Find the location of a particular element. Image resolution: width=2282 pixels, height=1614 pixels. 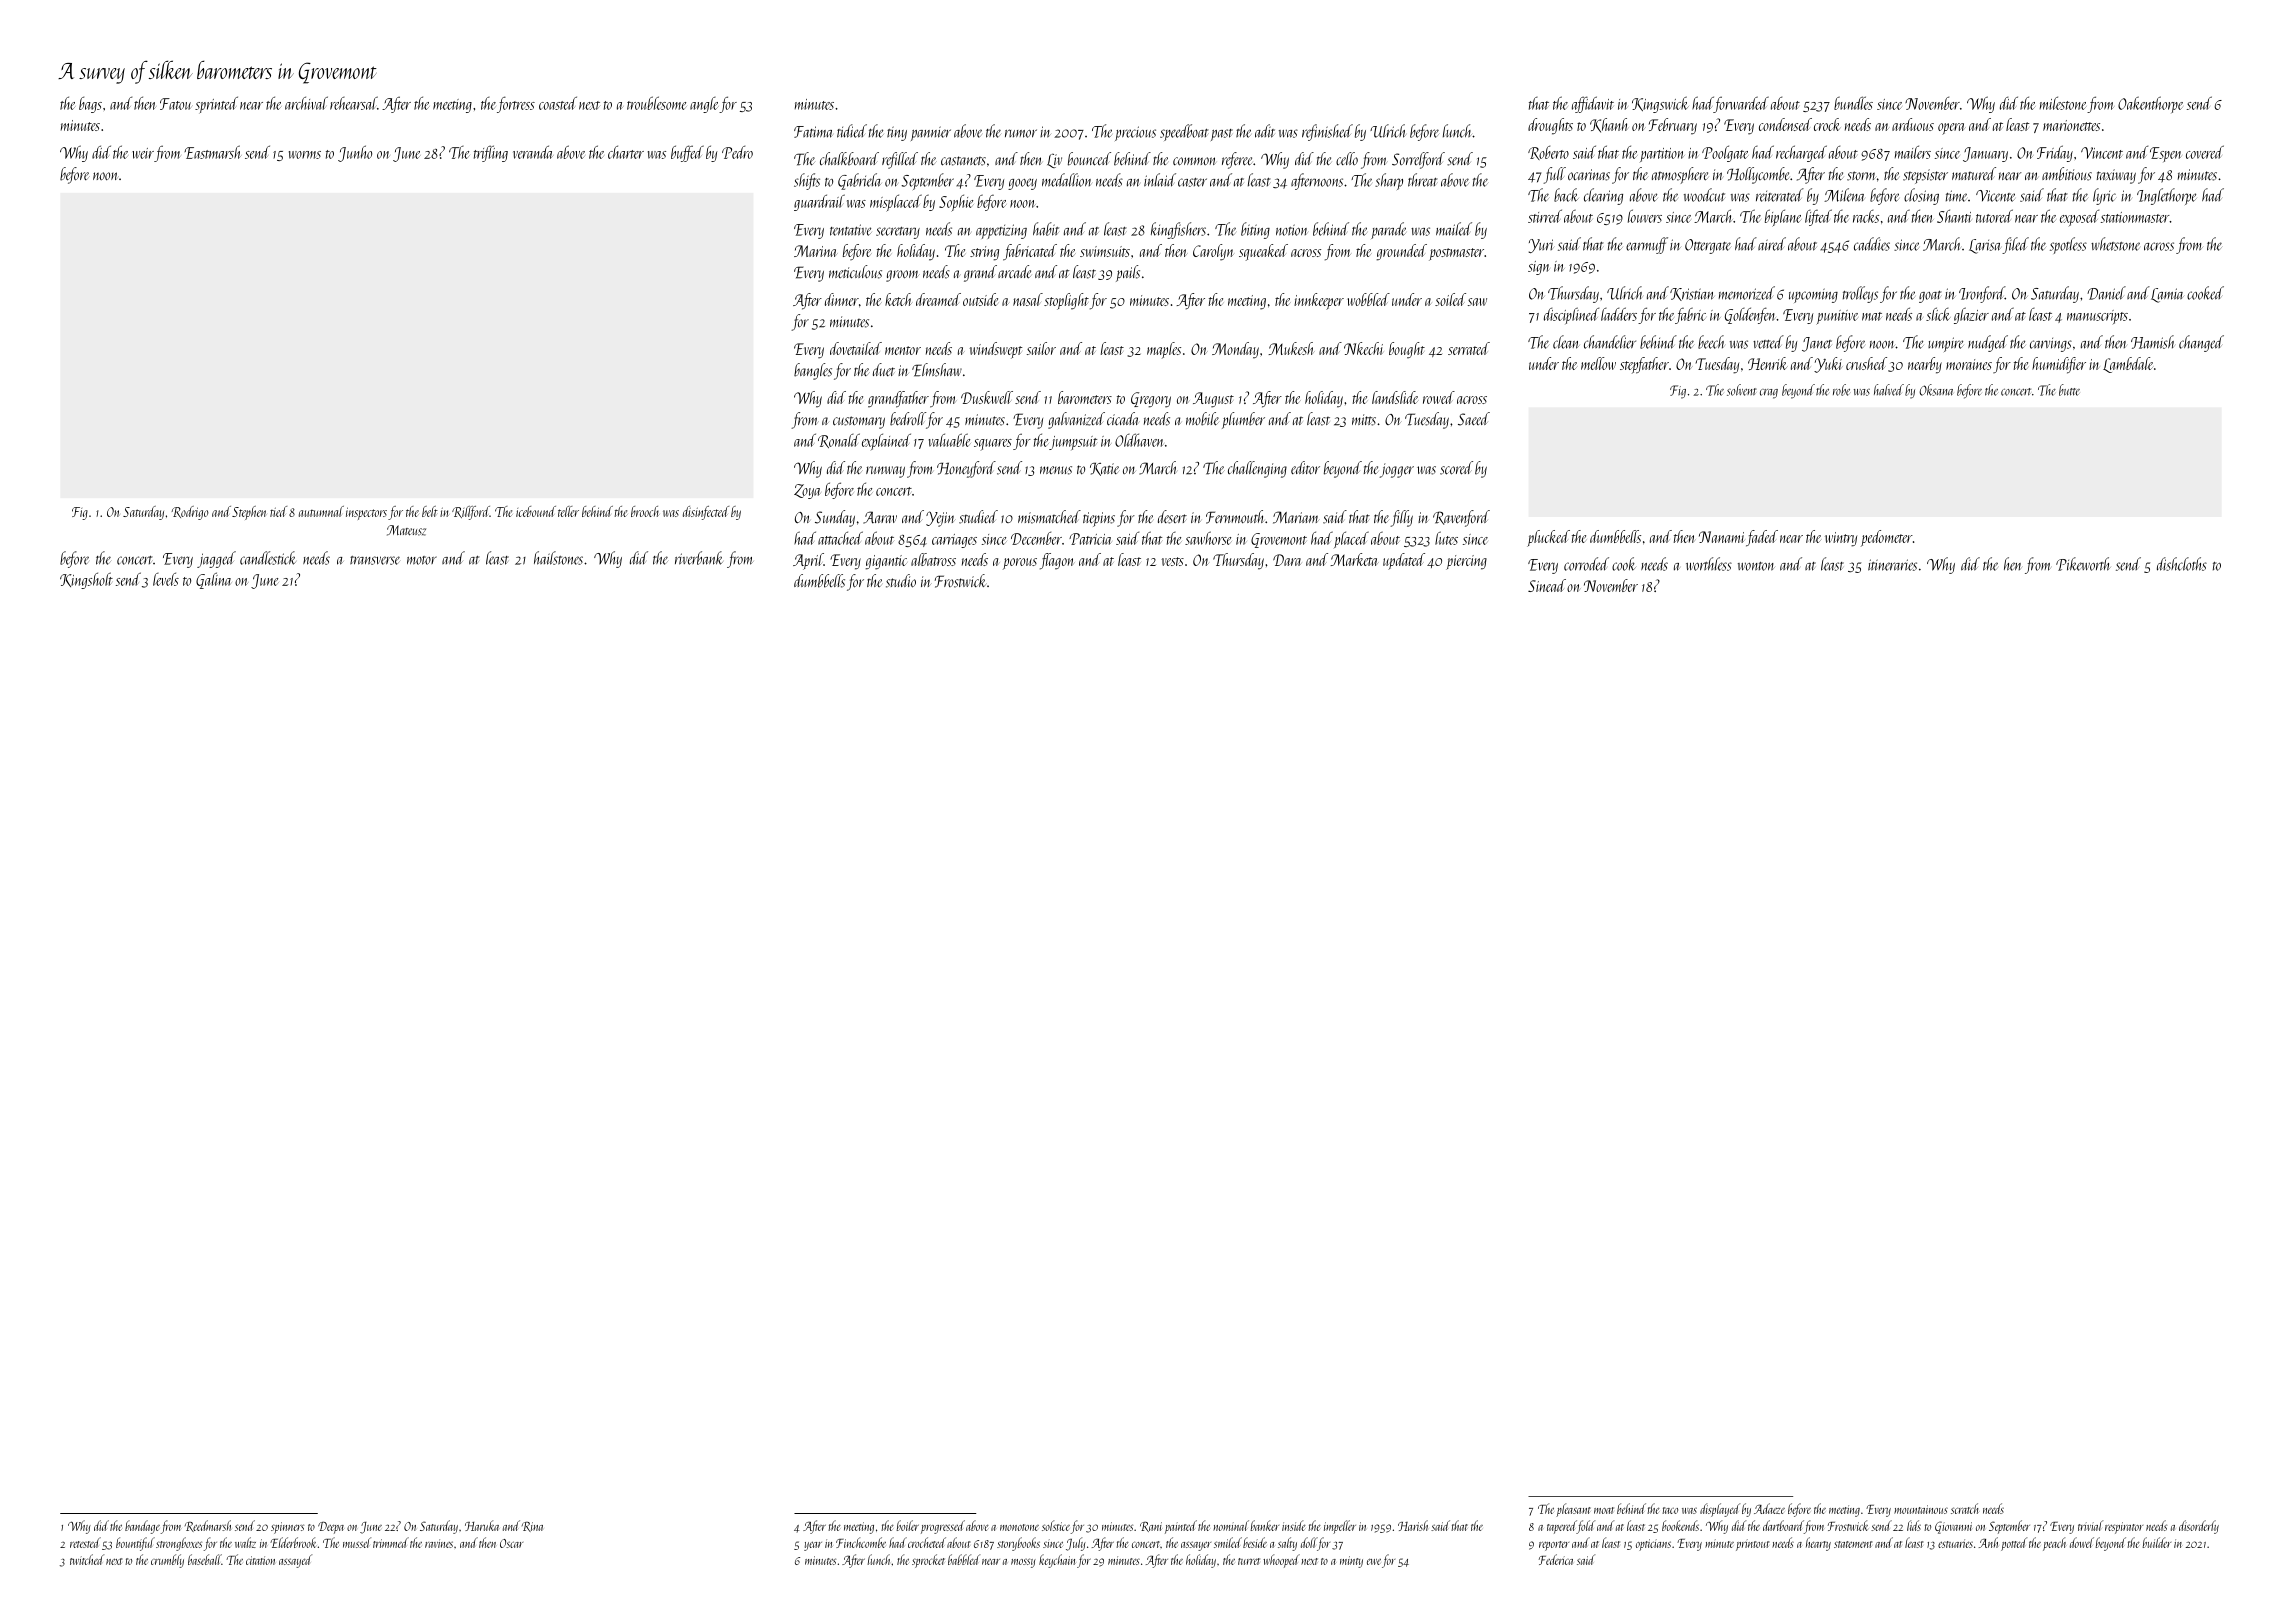

Galina is located at coordinates (213, 580).
